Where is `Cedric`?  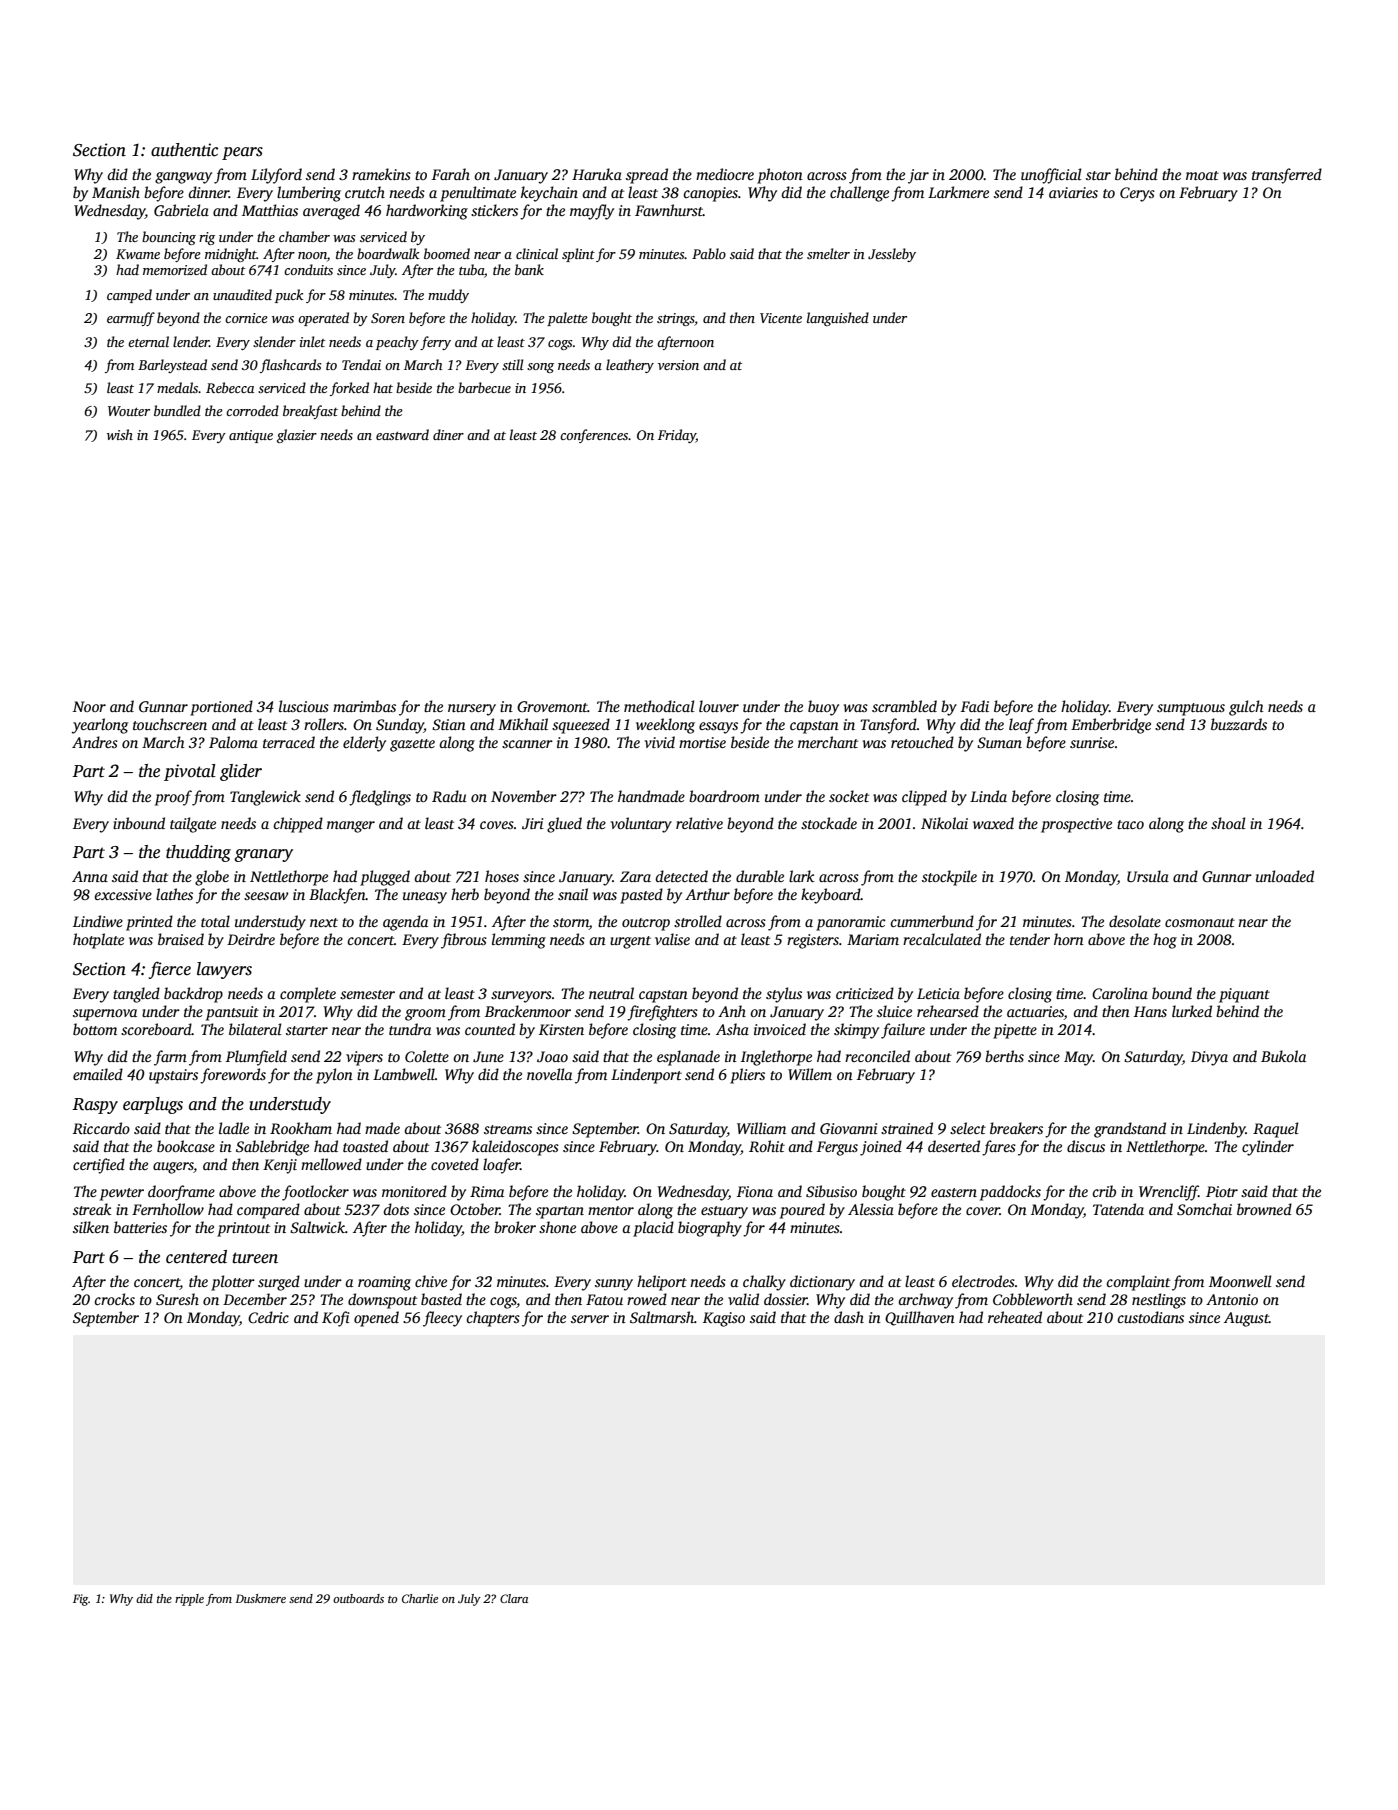
Cedric is located at coordinates (268, 1317).
